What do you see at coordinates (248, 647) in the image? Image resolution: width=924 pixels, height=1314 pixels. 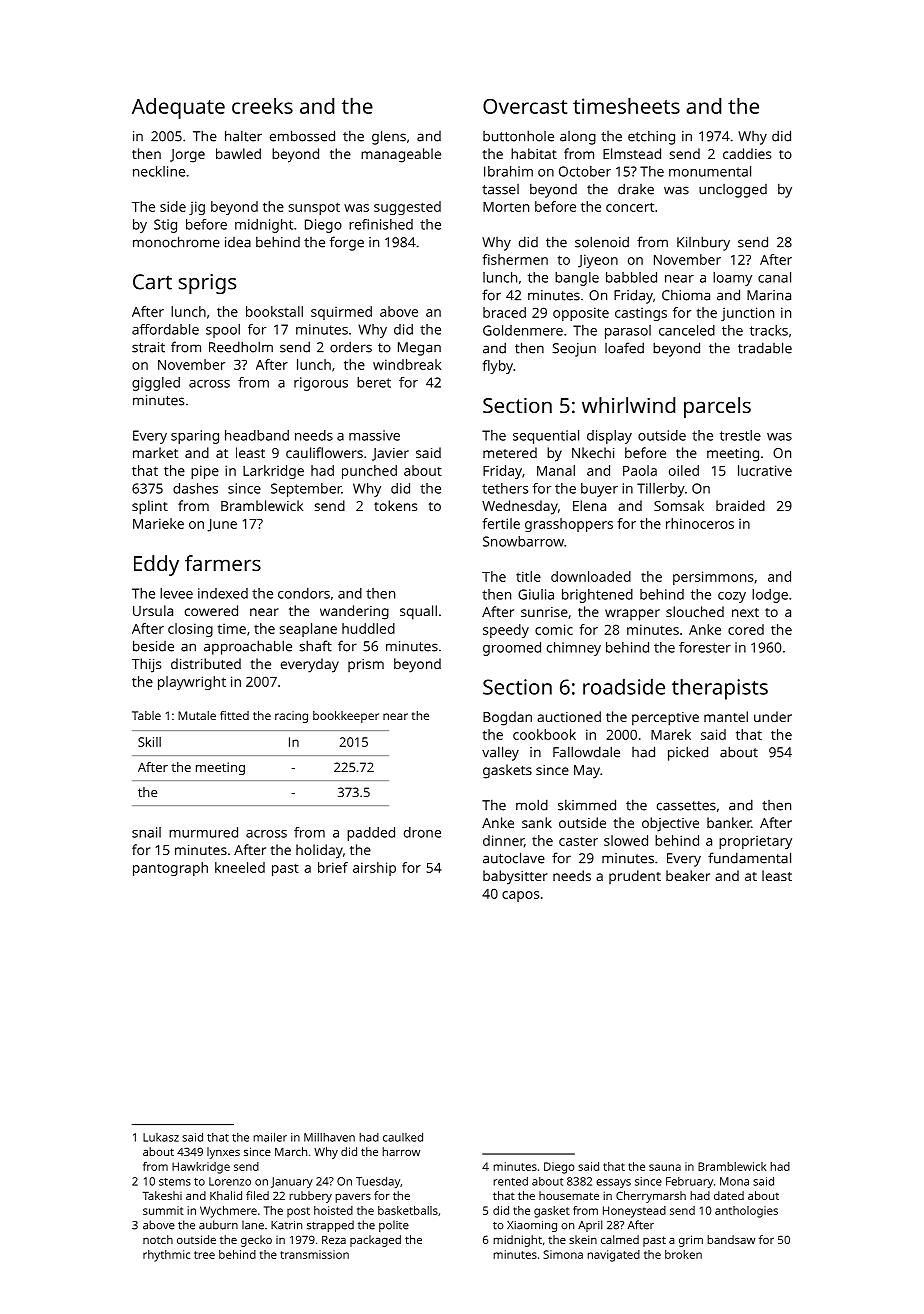 I see `approachable` at bounding box center [248, 647].
